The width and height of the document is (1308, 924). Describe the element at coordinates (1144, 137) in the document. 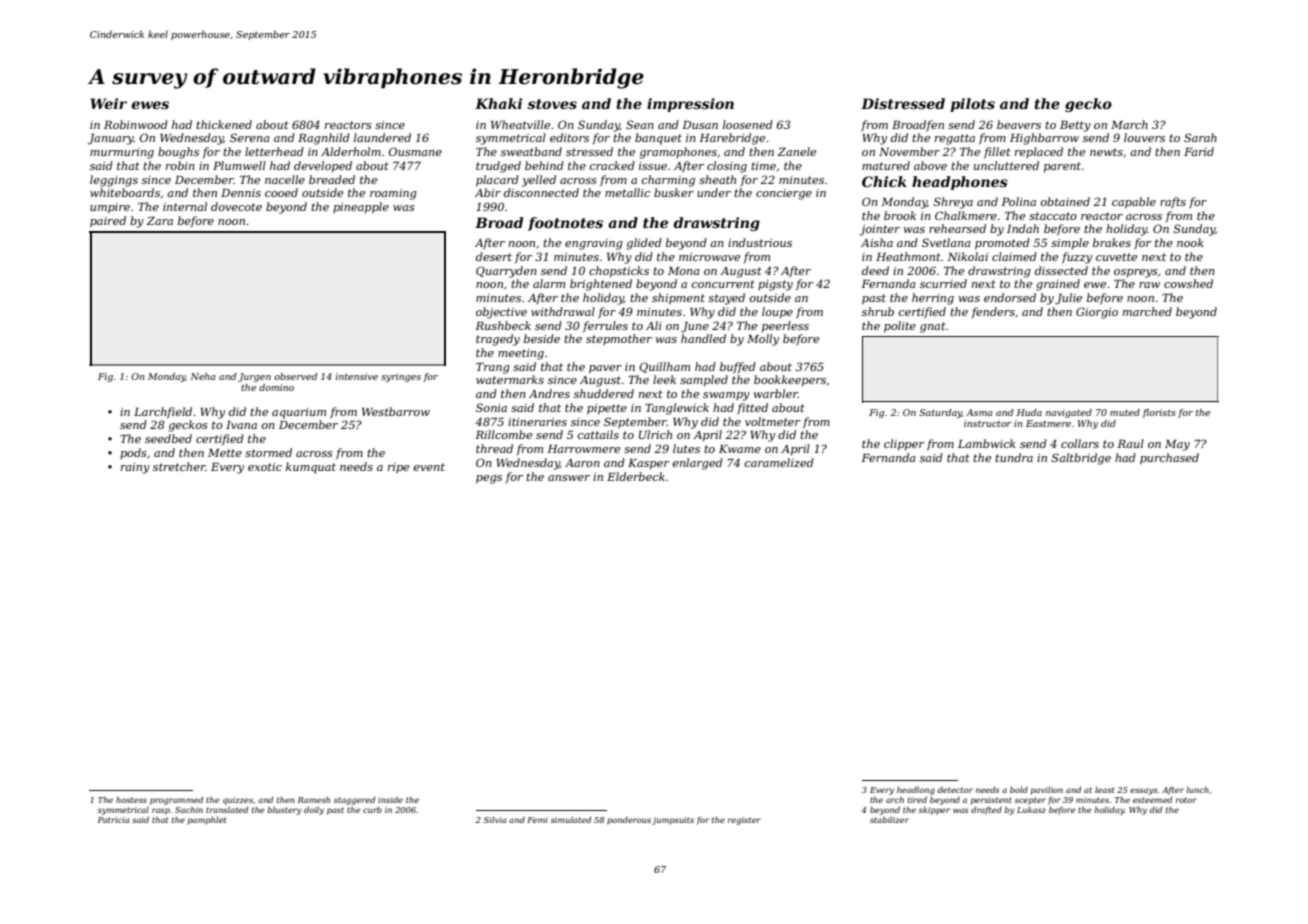

I see `louvers` at that location.
